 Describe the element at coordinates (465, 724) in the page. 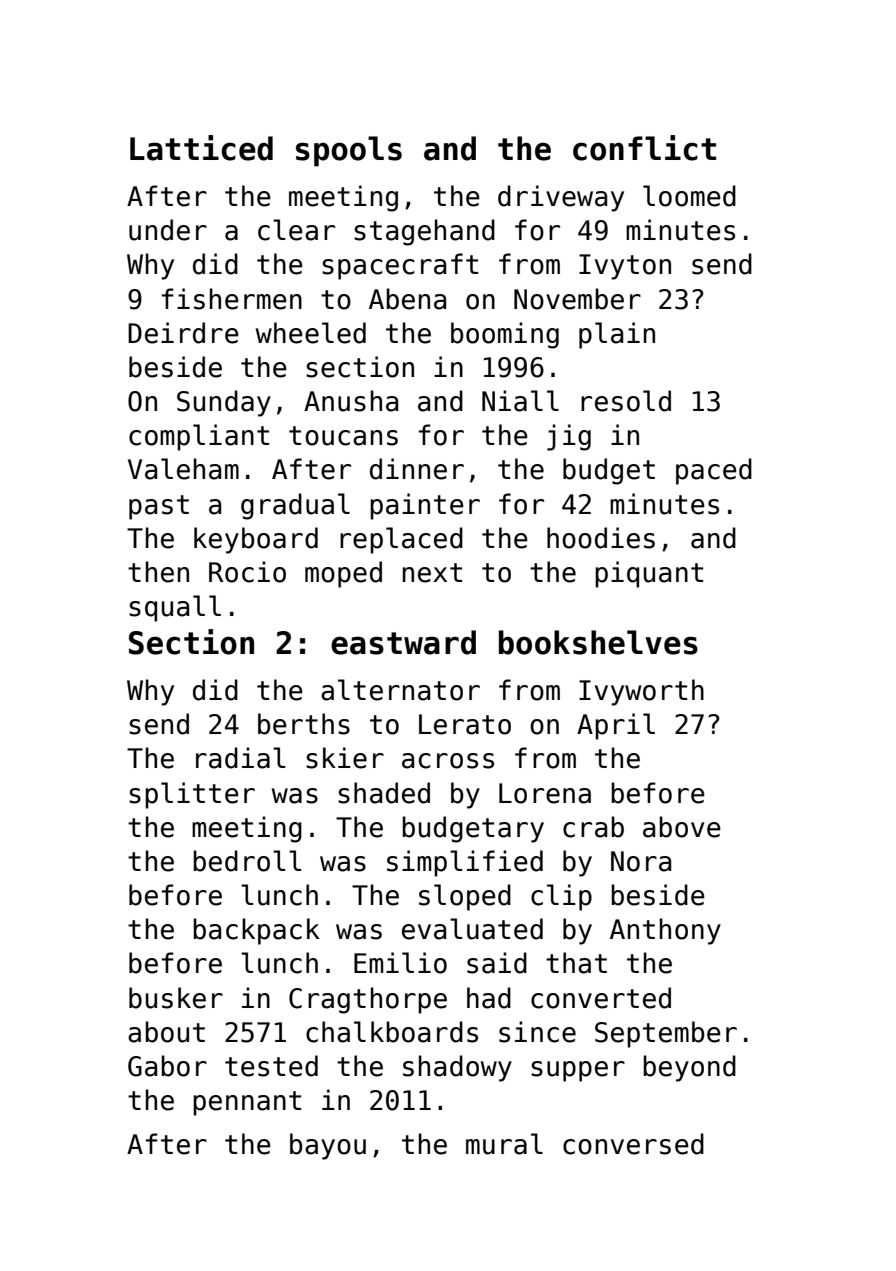

I see `Lerato` at that location.
